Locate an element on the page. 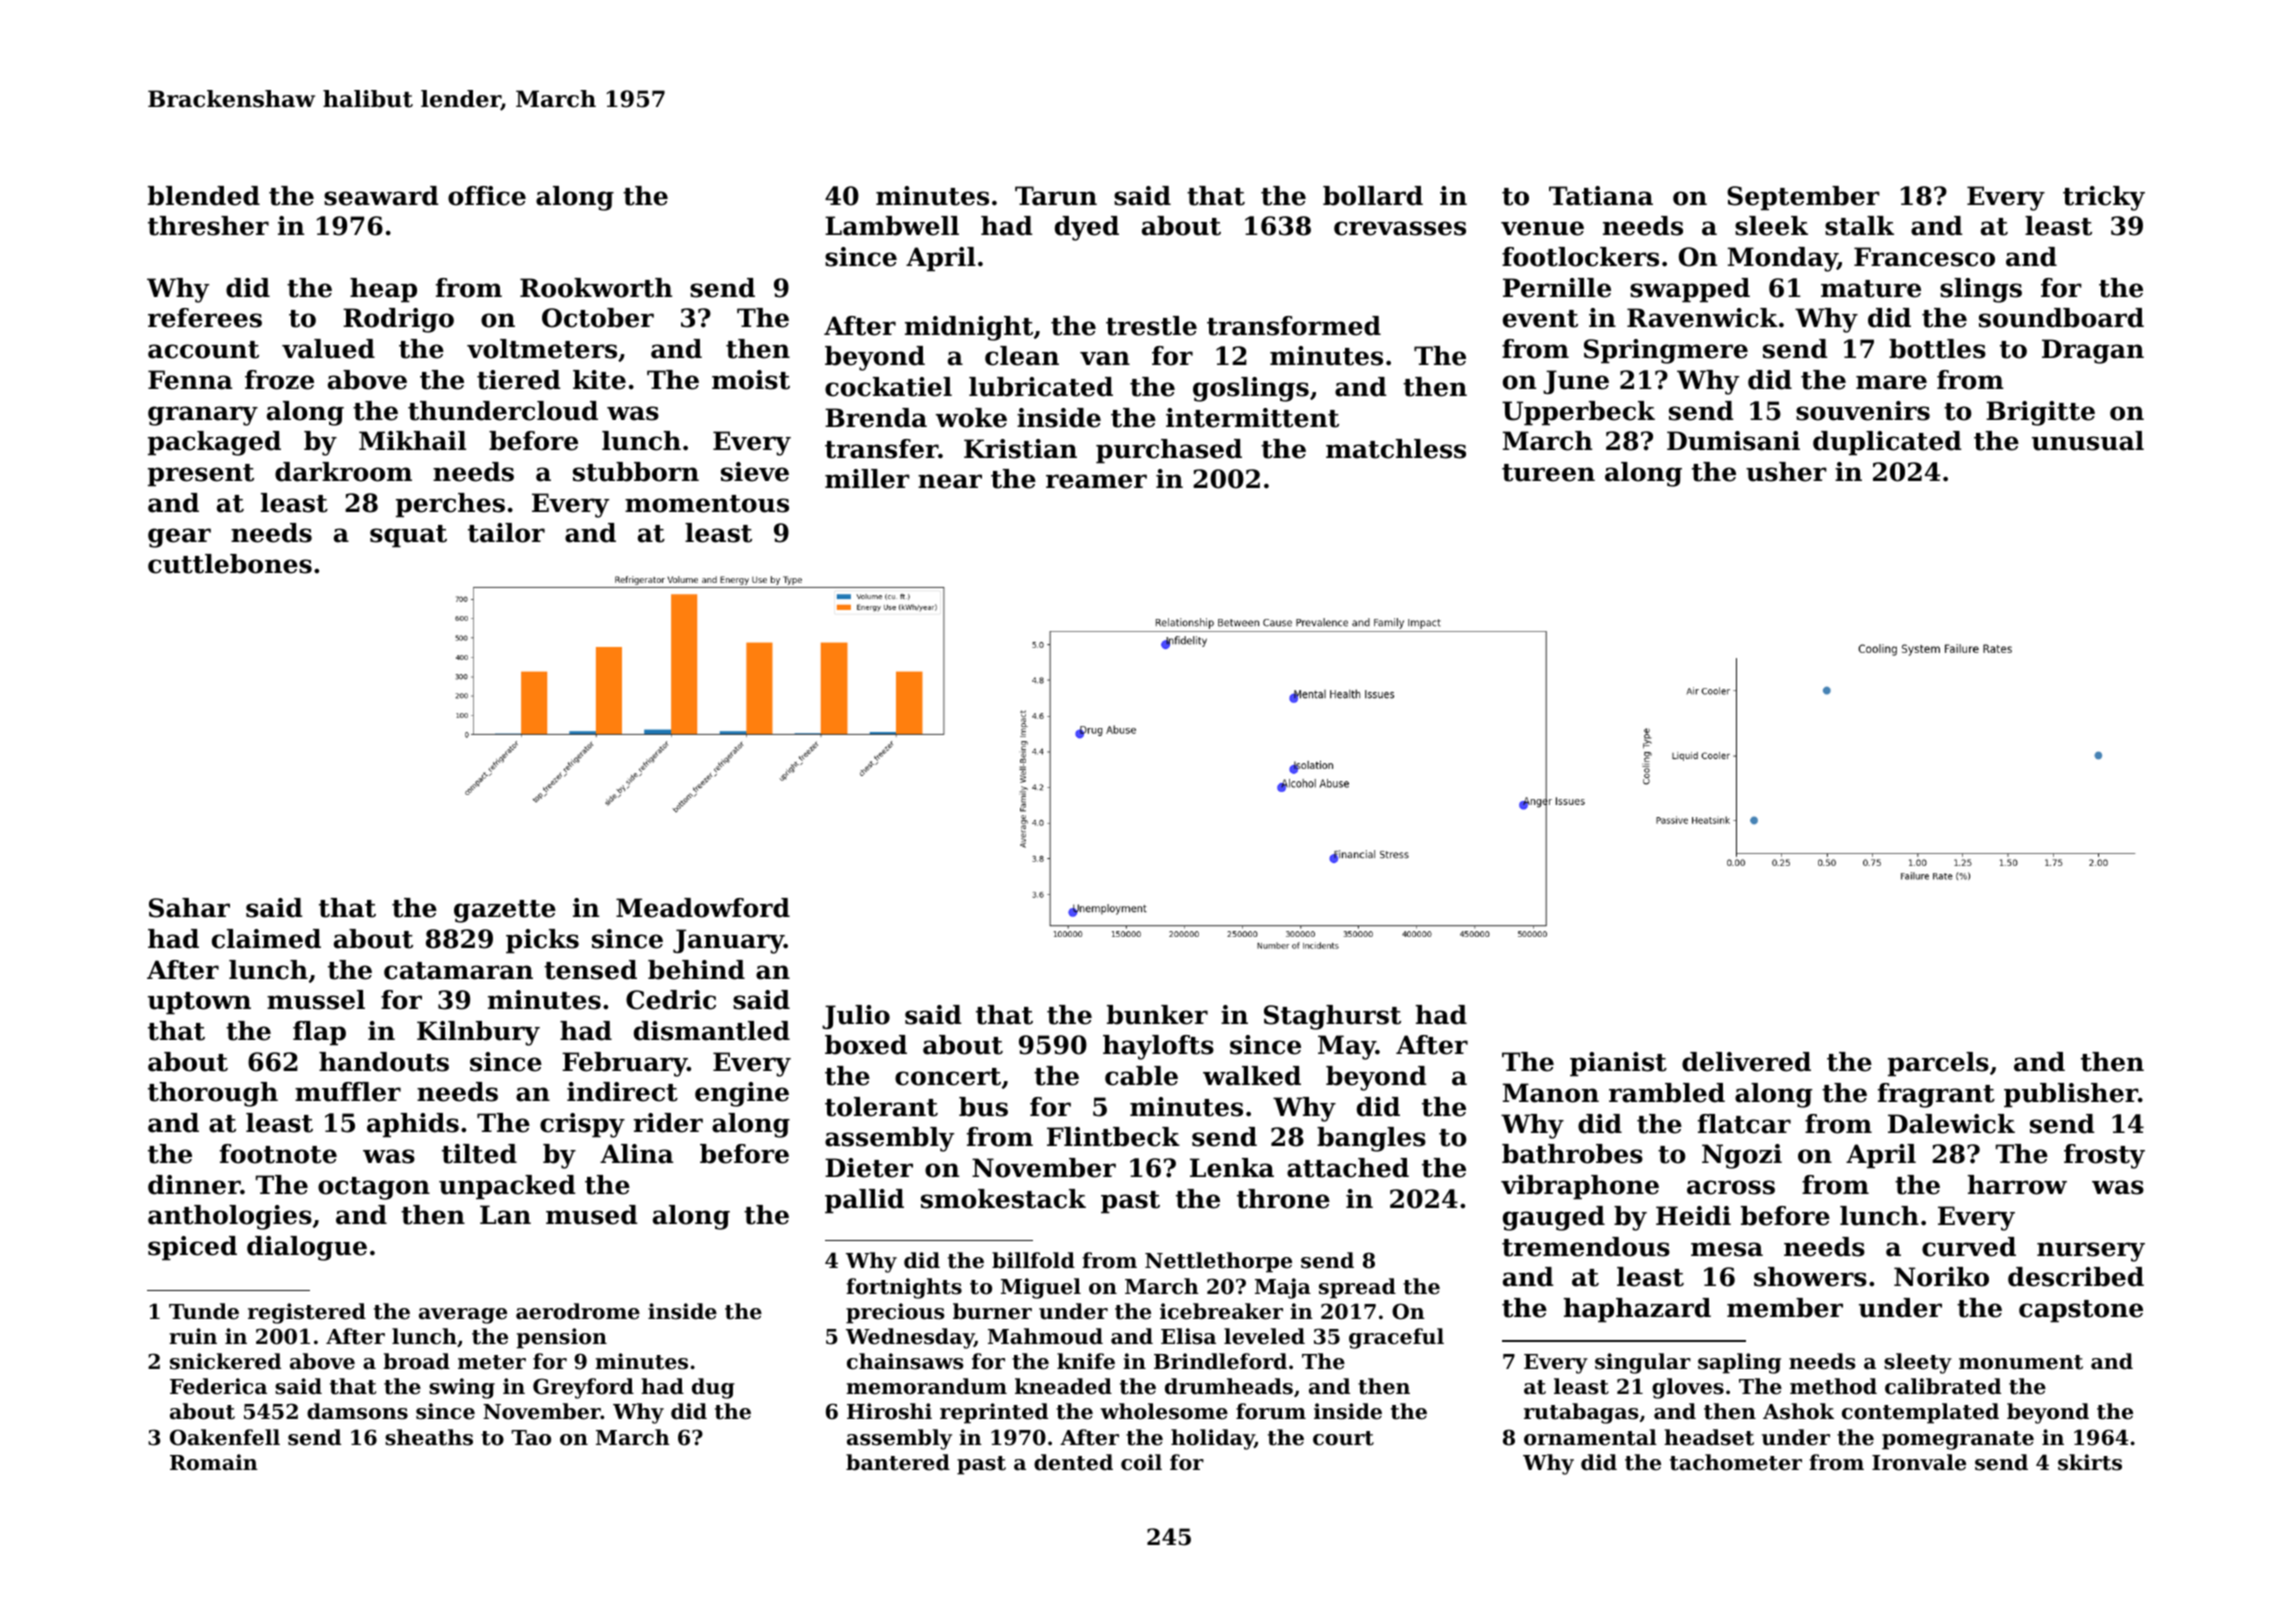 Image resolution: width=2292 pixels, height=1620 pixels. Flintbeck is located at coordinates (1113, 1137).
